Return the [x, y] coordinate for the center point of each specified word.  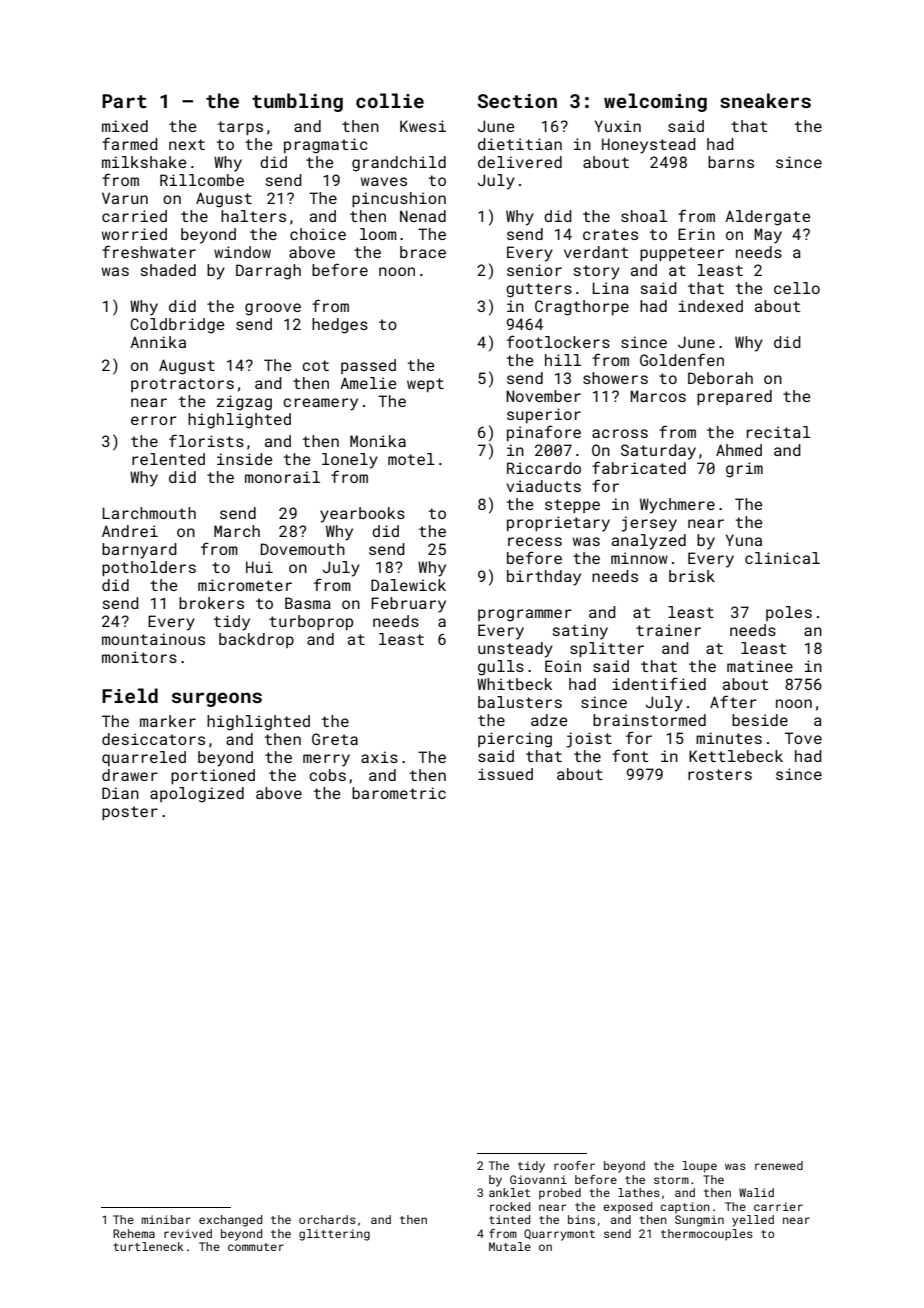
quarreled [144, 758]
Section [517, 101]
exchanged [230, 1221]
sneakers [765, 100]
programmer [525, 615]
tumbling [297, 102]
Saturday [658, 452]
